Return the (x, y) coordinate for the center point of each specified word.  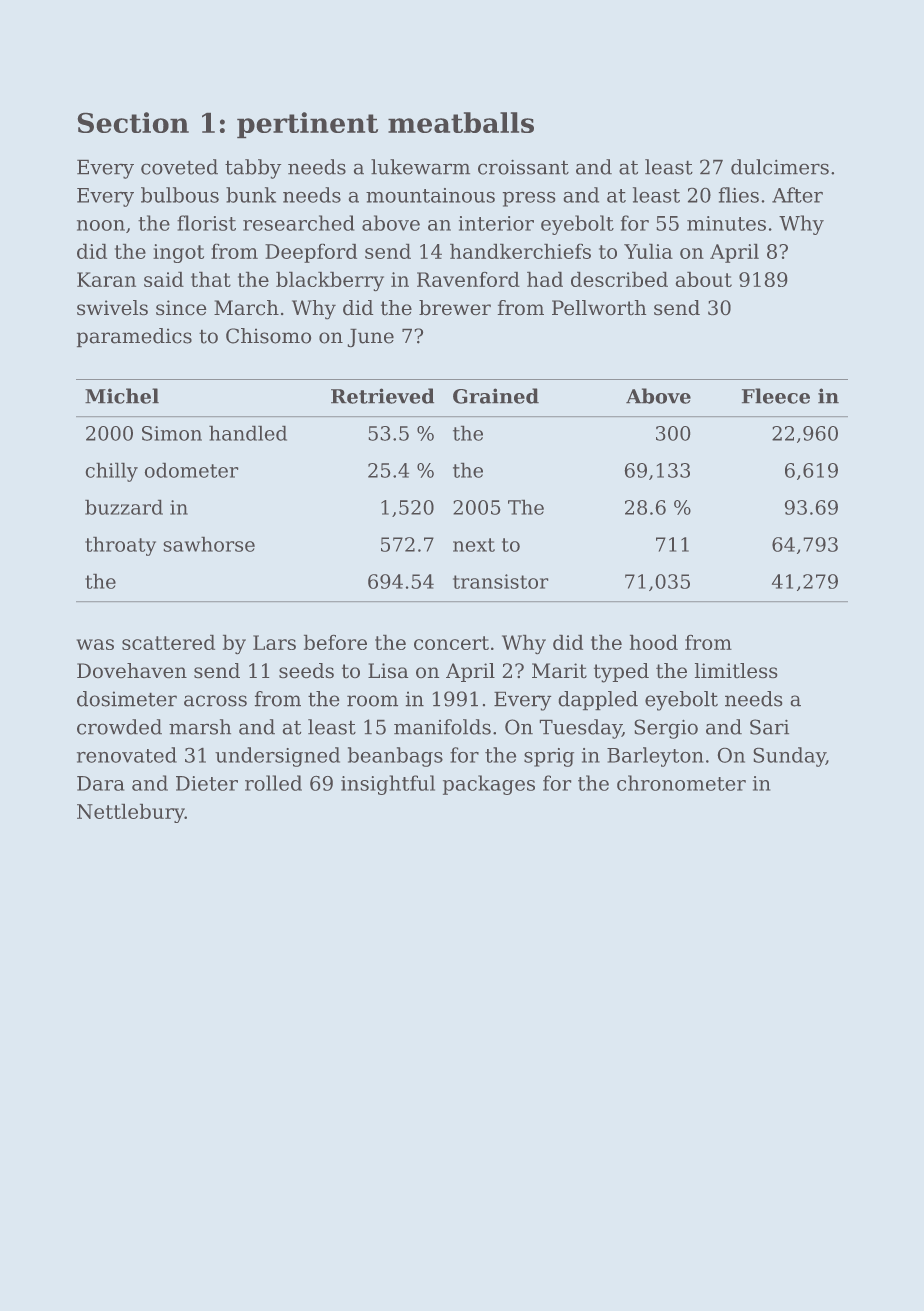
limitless (736, 670)
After (797, 195)
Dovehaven (132, 670)
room (372, 701)
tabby (253, 169)
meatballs (461, 122)
